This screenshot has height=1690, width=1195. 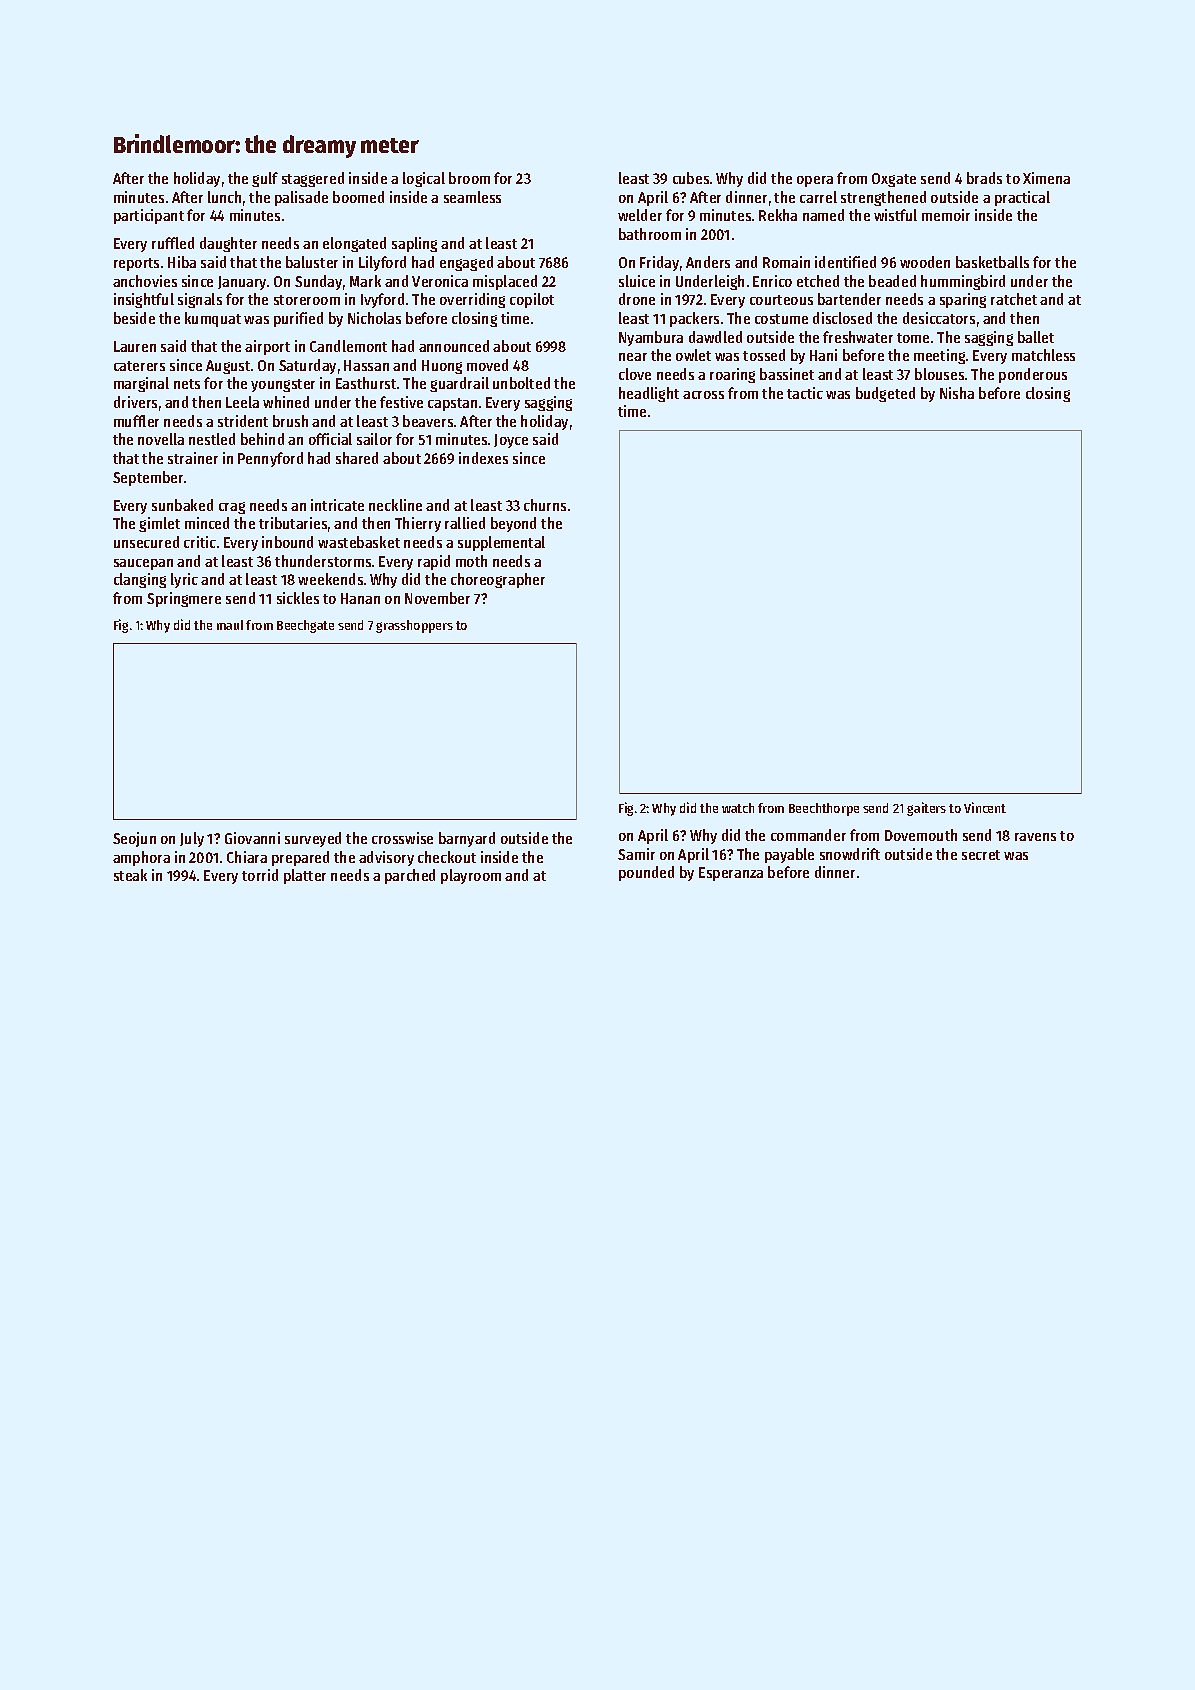 I want to click on kumquat, so click(x=213, y=319).
